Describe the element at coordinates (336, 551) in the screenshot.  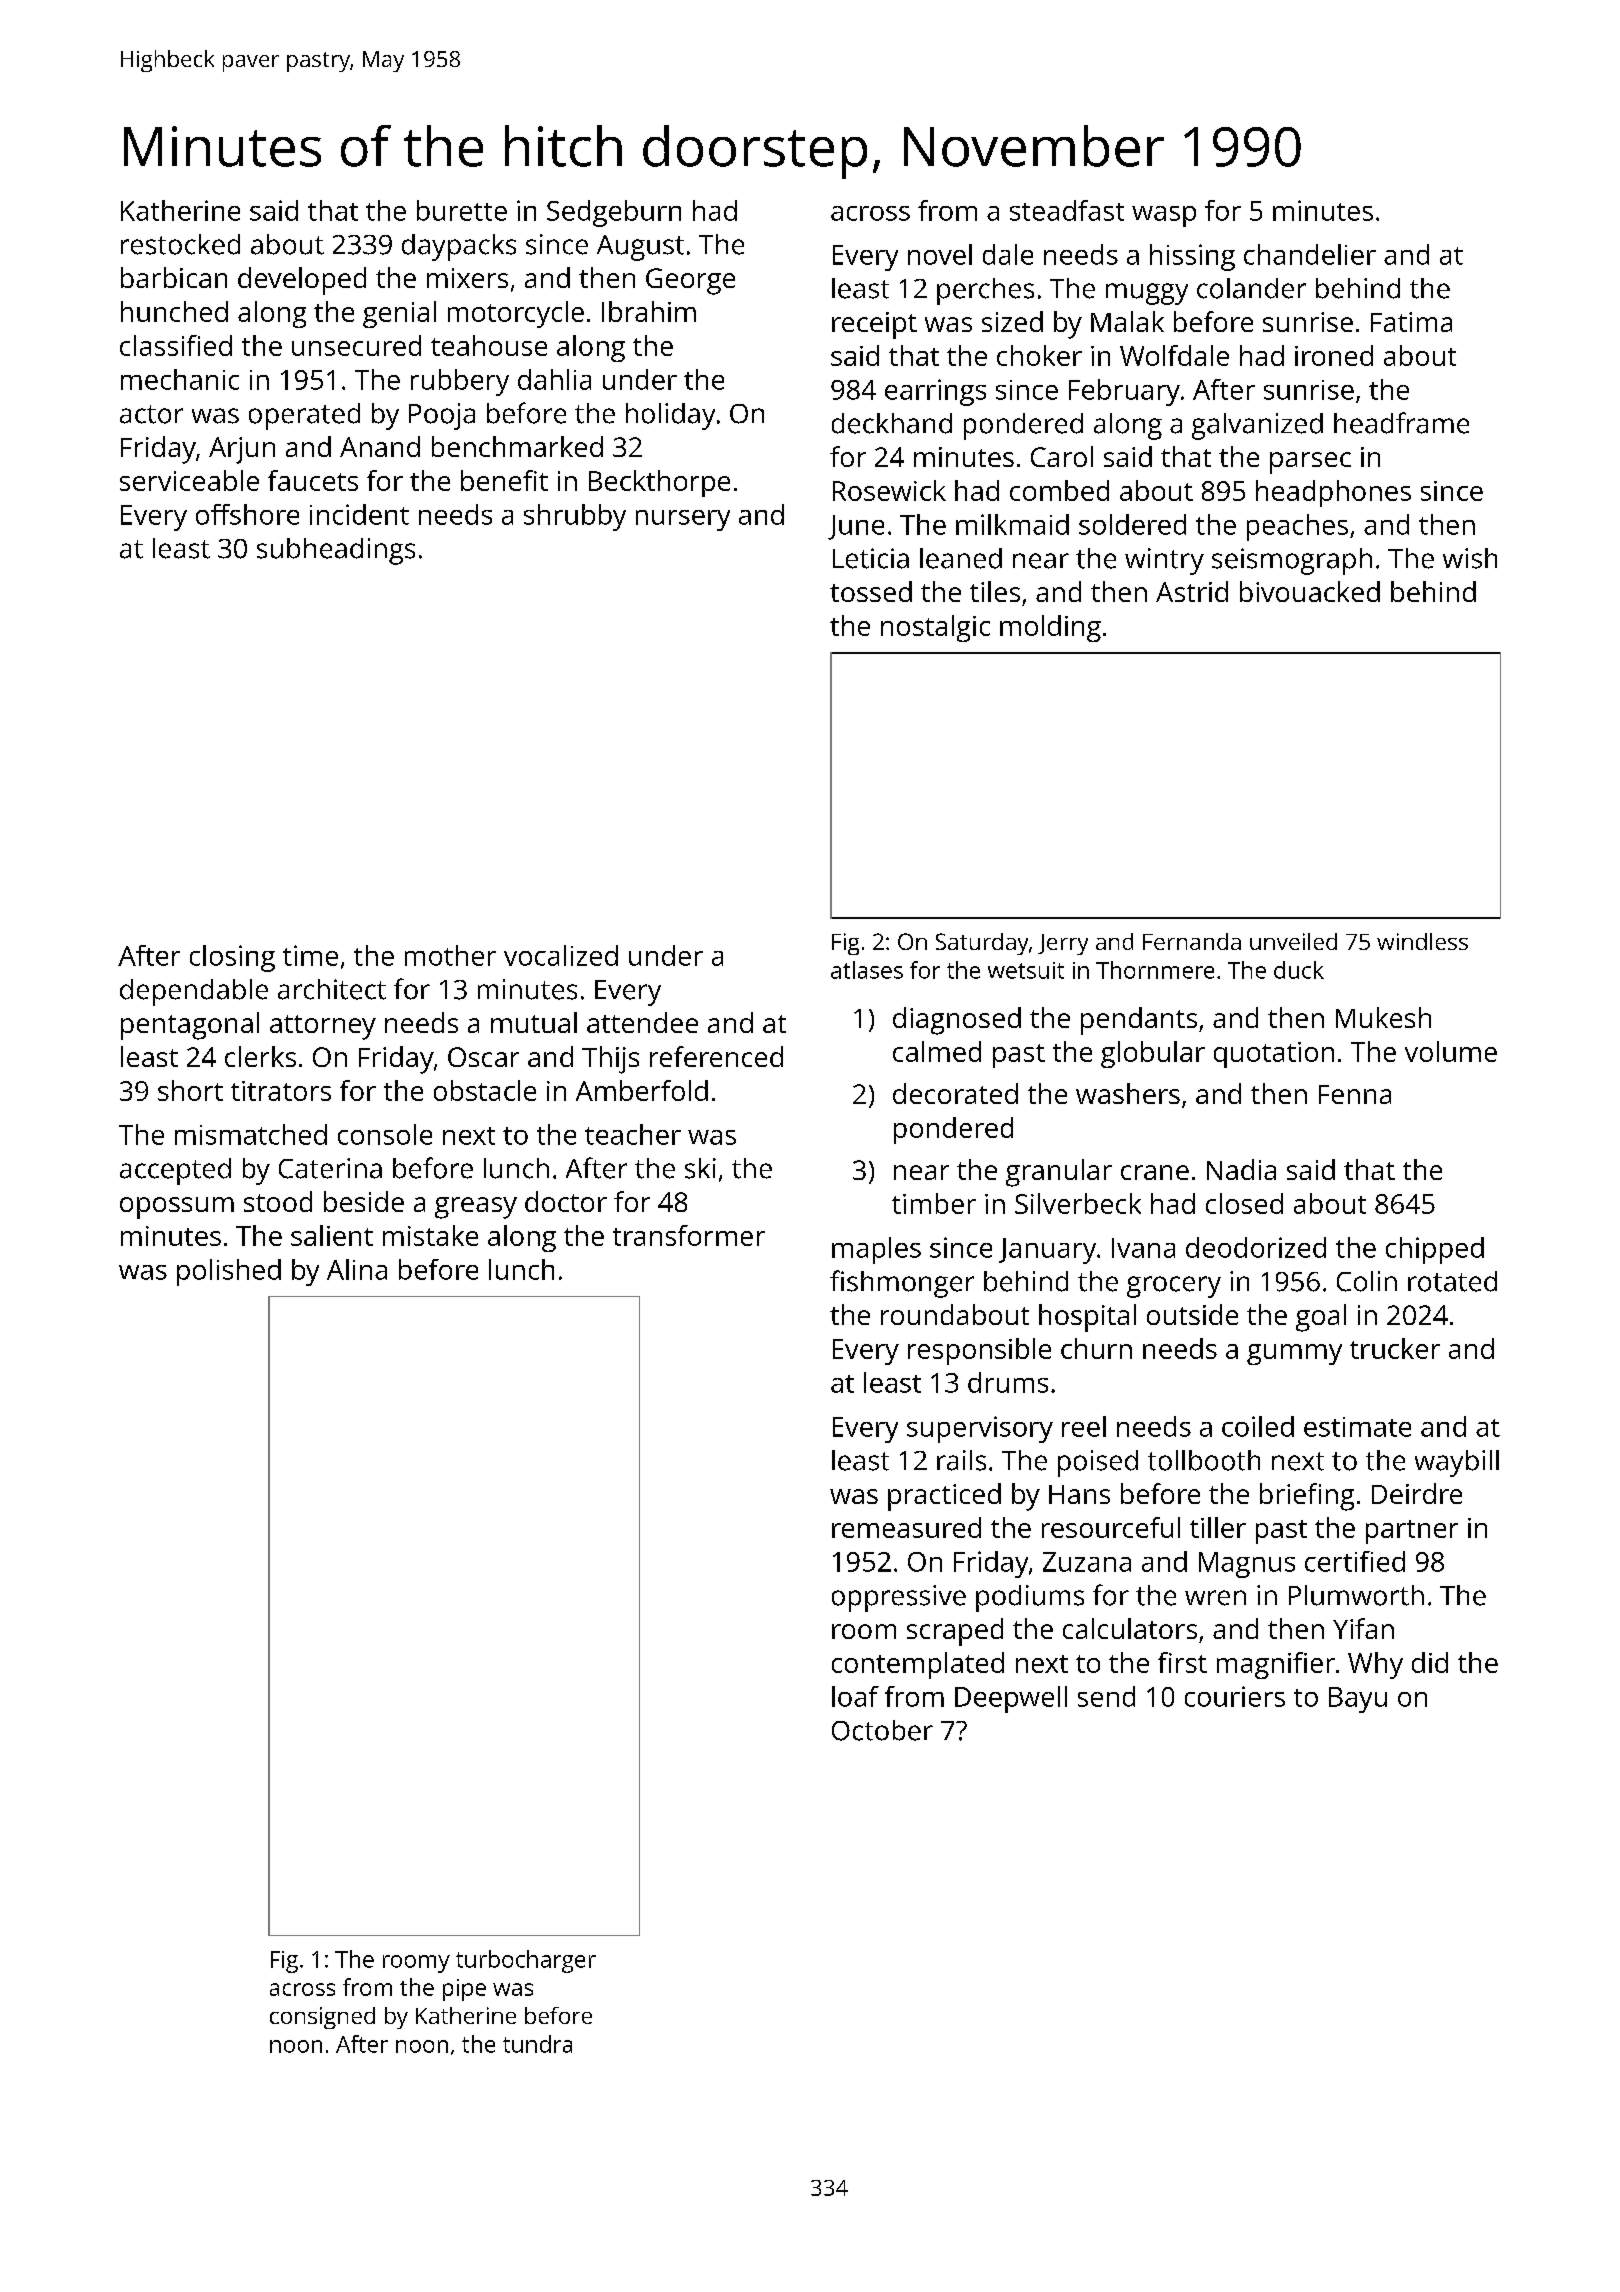
I see `subheadings` at that location.
